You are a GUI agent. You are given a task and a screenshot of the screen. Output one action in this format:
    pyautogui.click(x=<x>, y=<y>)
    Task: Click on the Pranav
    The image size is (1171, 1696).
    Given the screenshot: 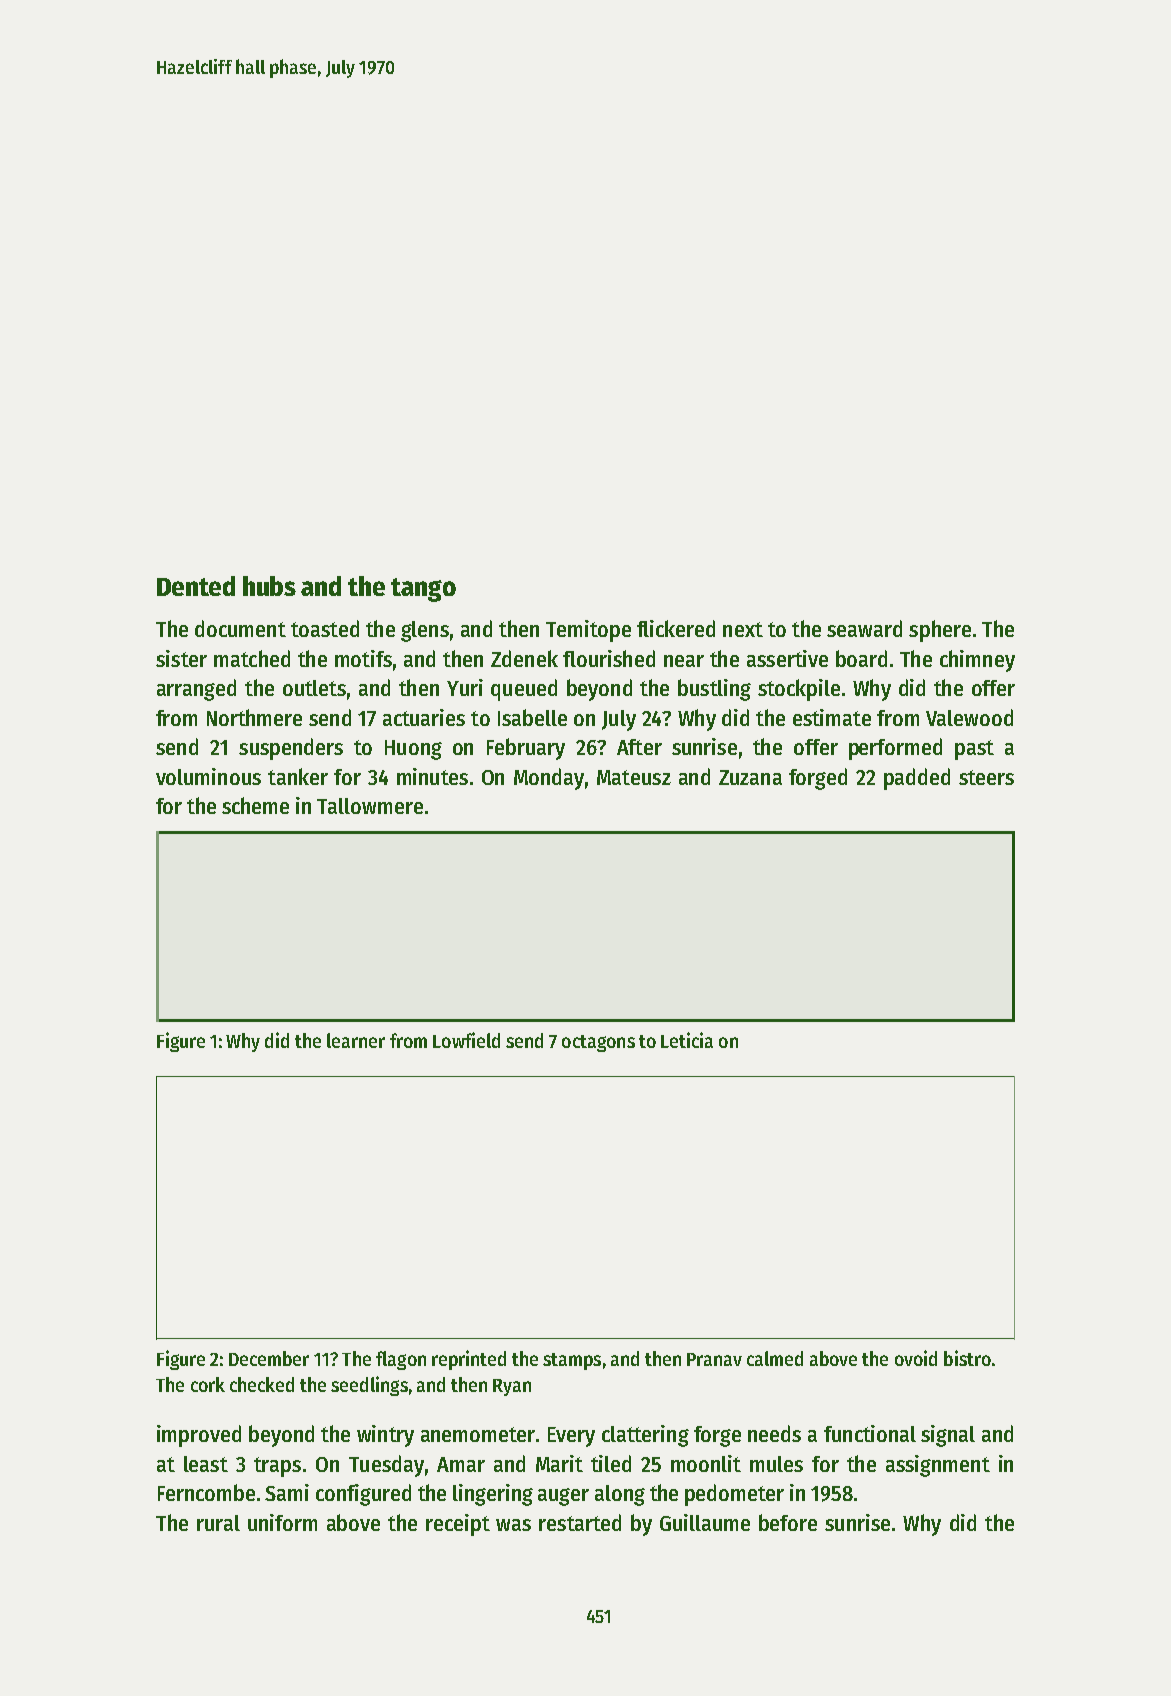 What is the action you would take?
    pyautogui.click(x=714, y=1359)
